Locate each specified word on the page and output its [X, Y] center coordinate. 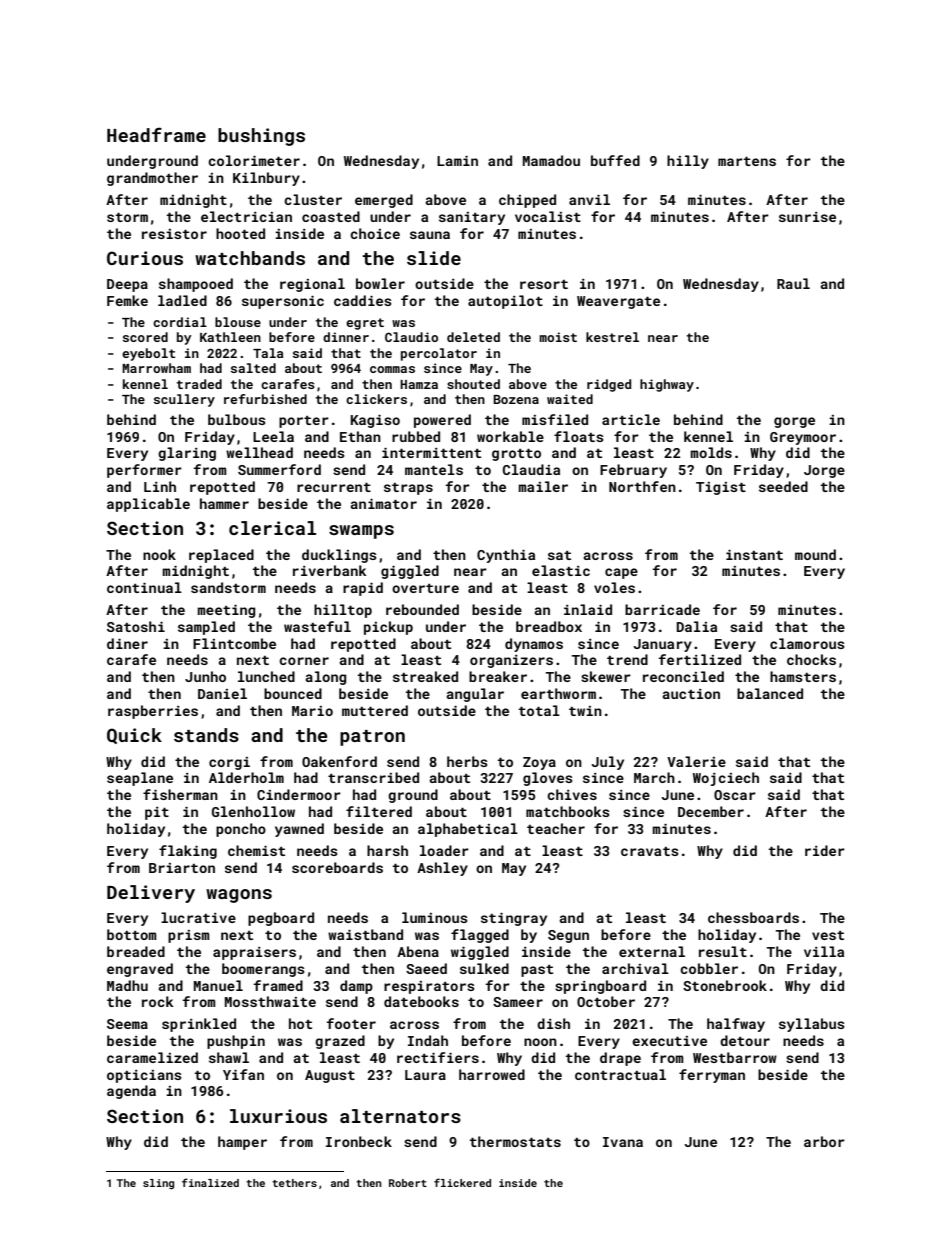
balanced [770, 693]
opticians [144, 1076]
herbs [467, 761]
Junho [205, 676]
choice [375, 233]
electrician [246, 216]
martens [747, 161]
